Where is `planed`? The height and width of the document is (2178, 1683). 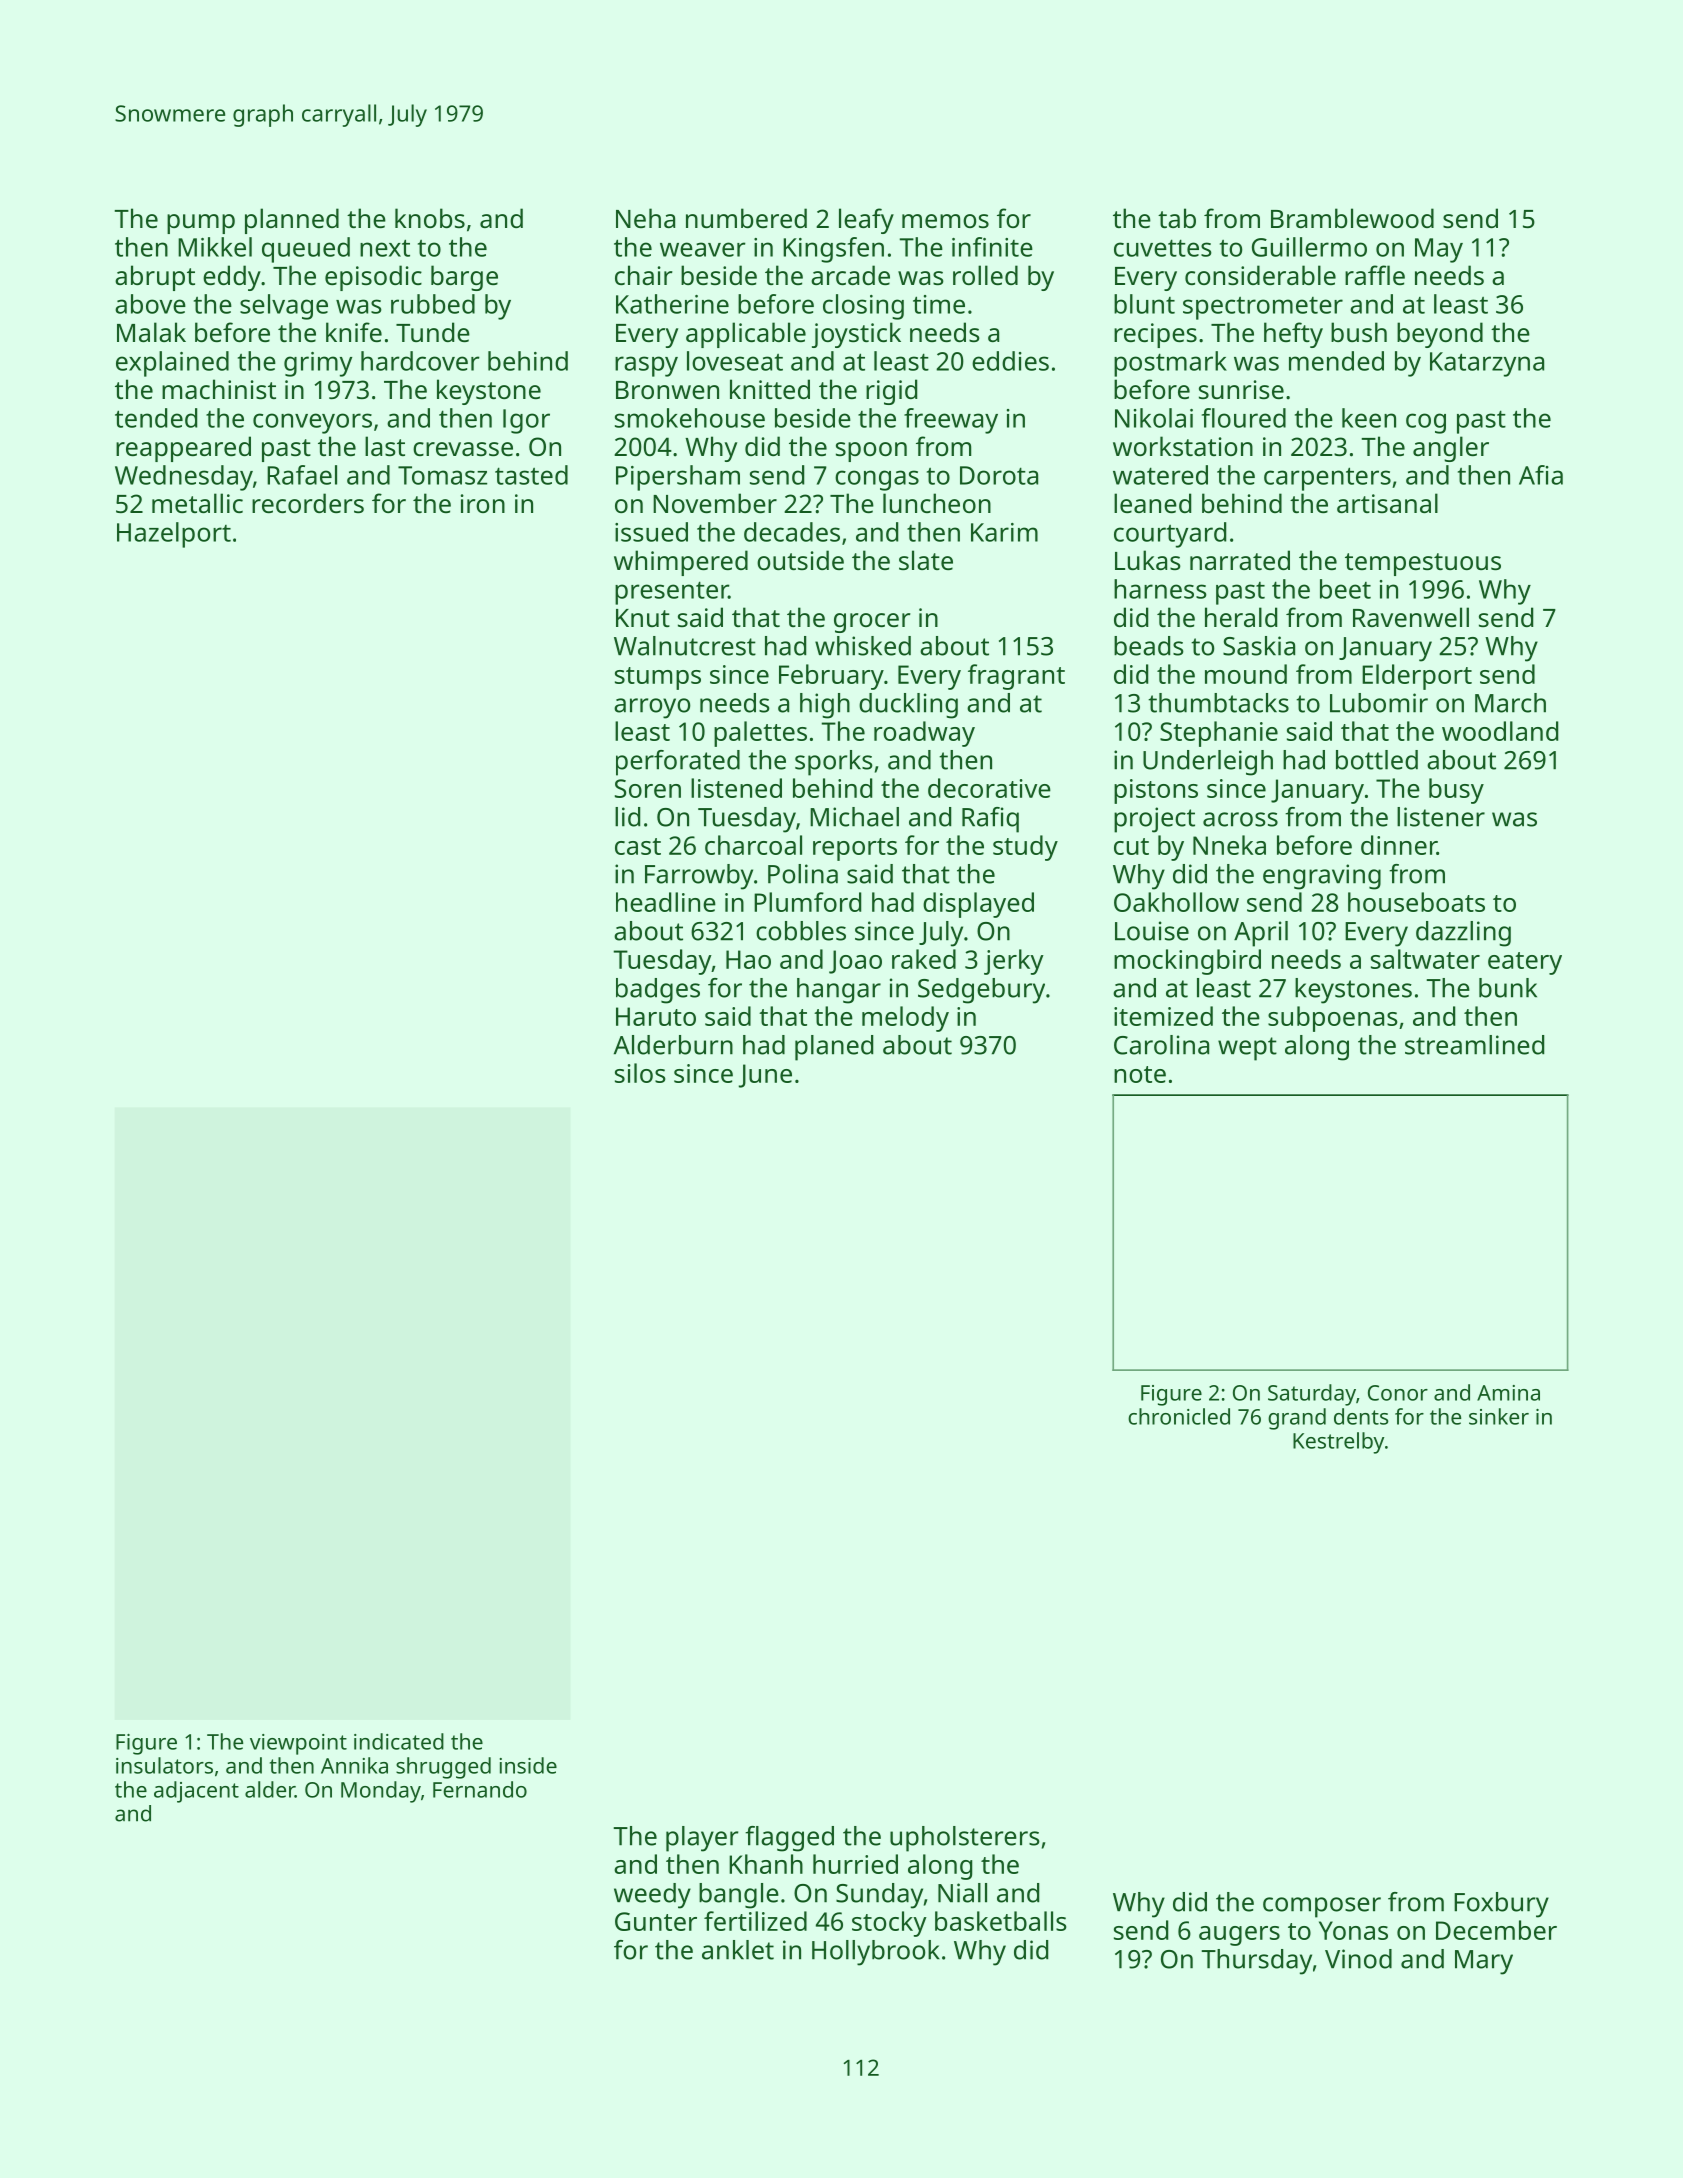
planed is located at coordinates (834, 1048).
